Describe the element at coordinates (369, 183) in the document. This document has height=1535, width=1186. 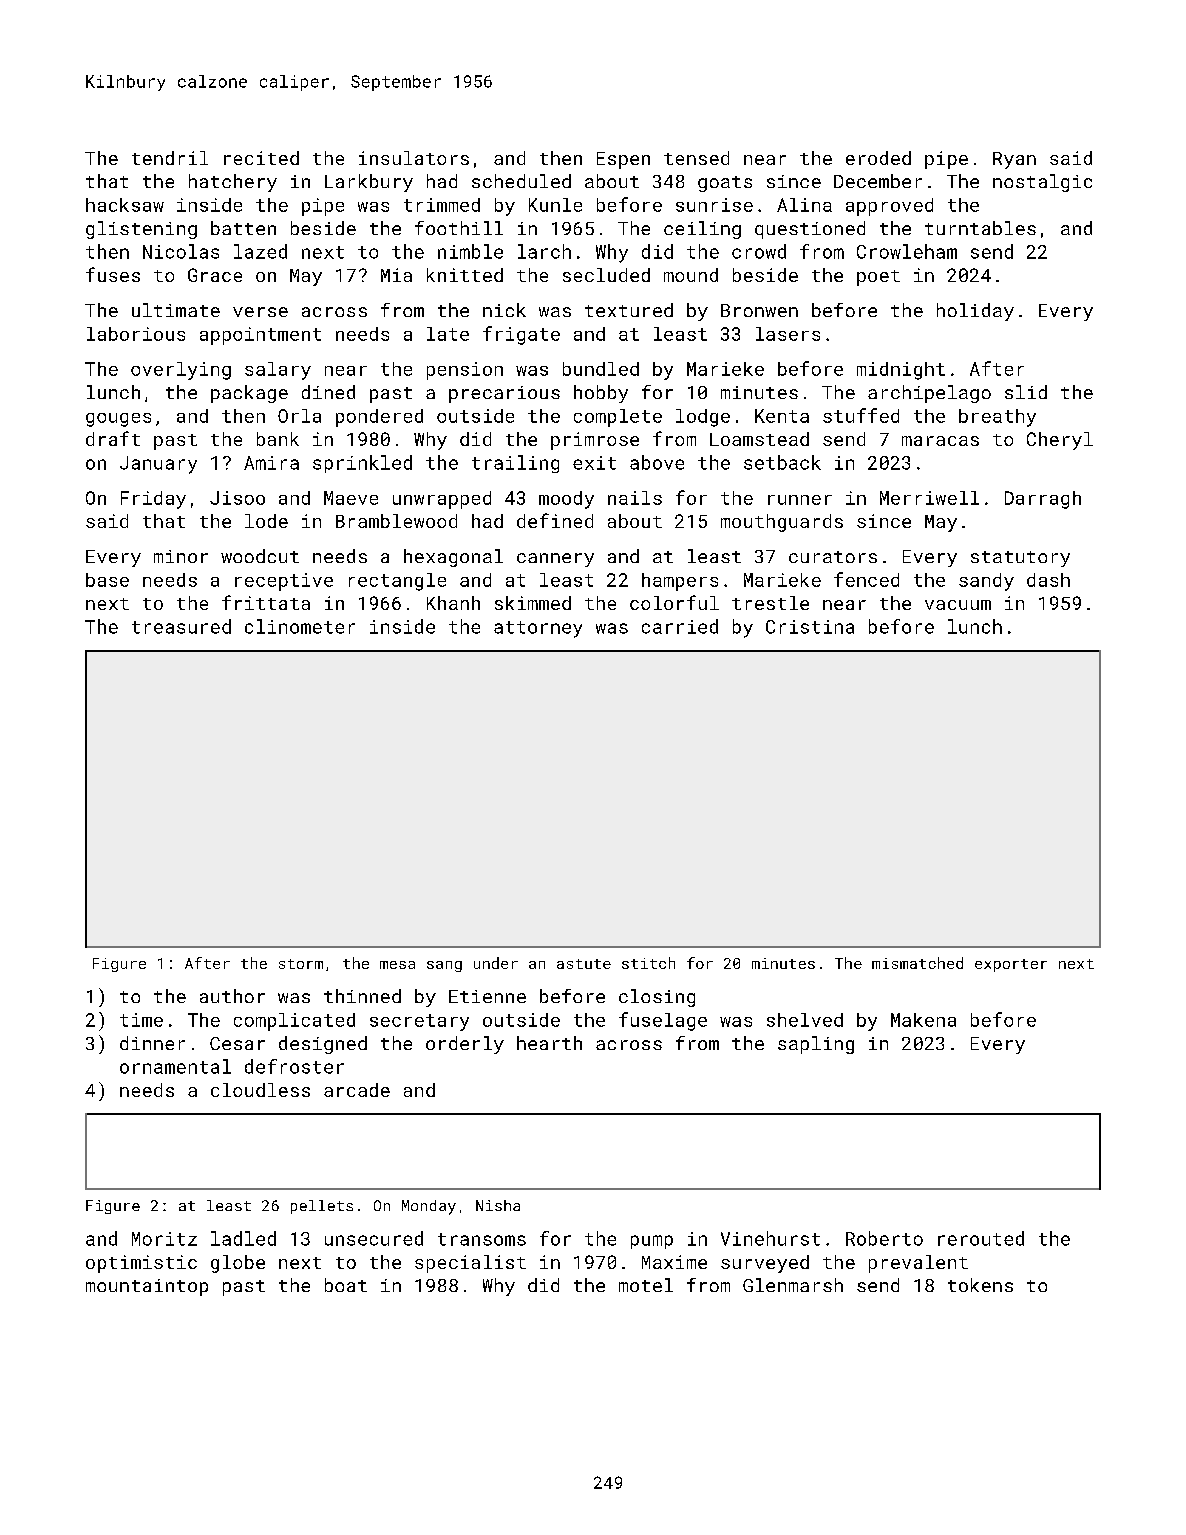
I see `Larkbury` at that location.
